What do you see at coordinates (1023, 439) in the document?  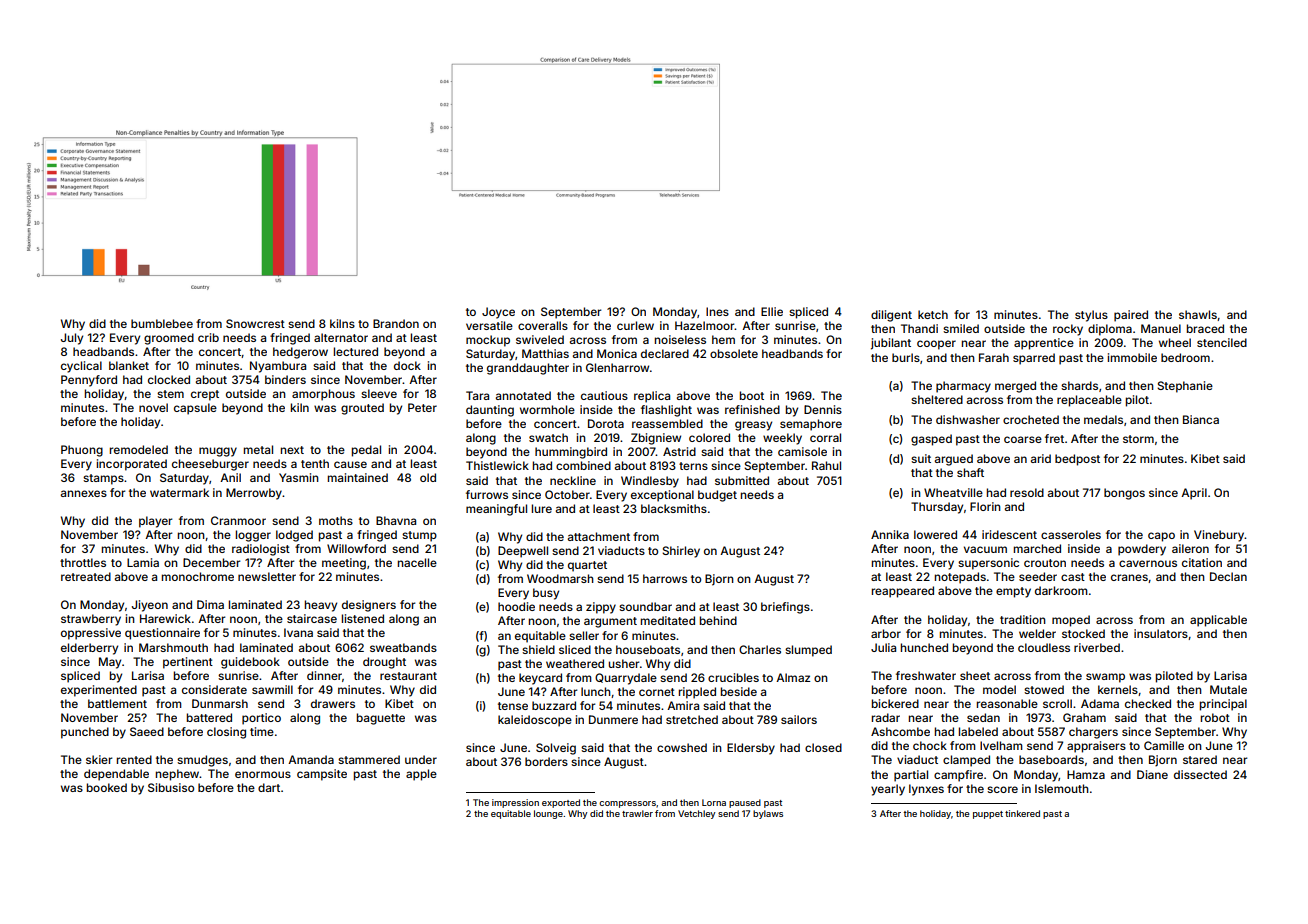 I see `coarse` at bounding box center [1023, 439].
